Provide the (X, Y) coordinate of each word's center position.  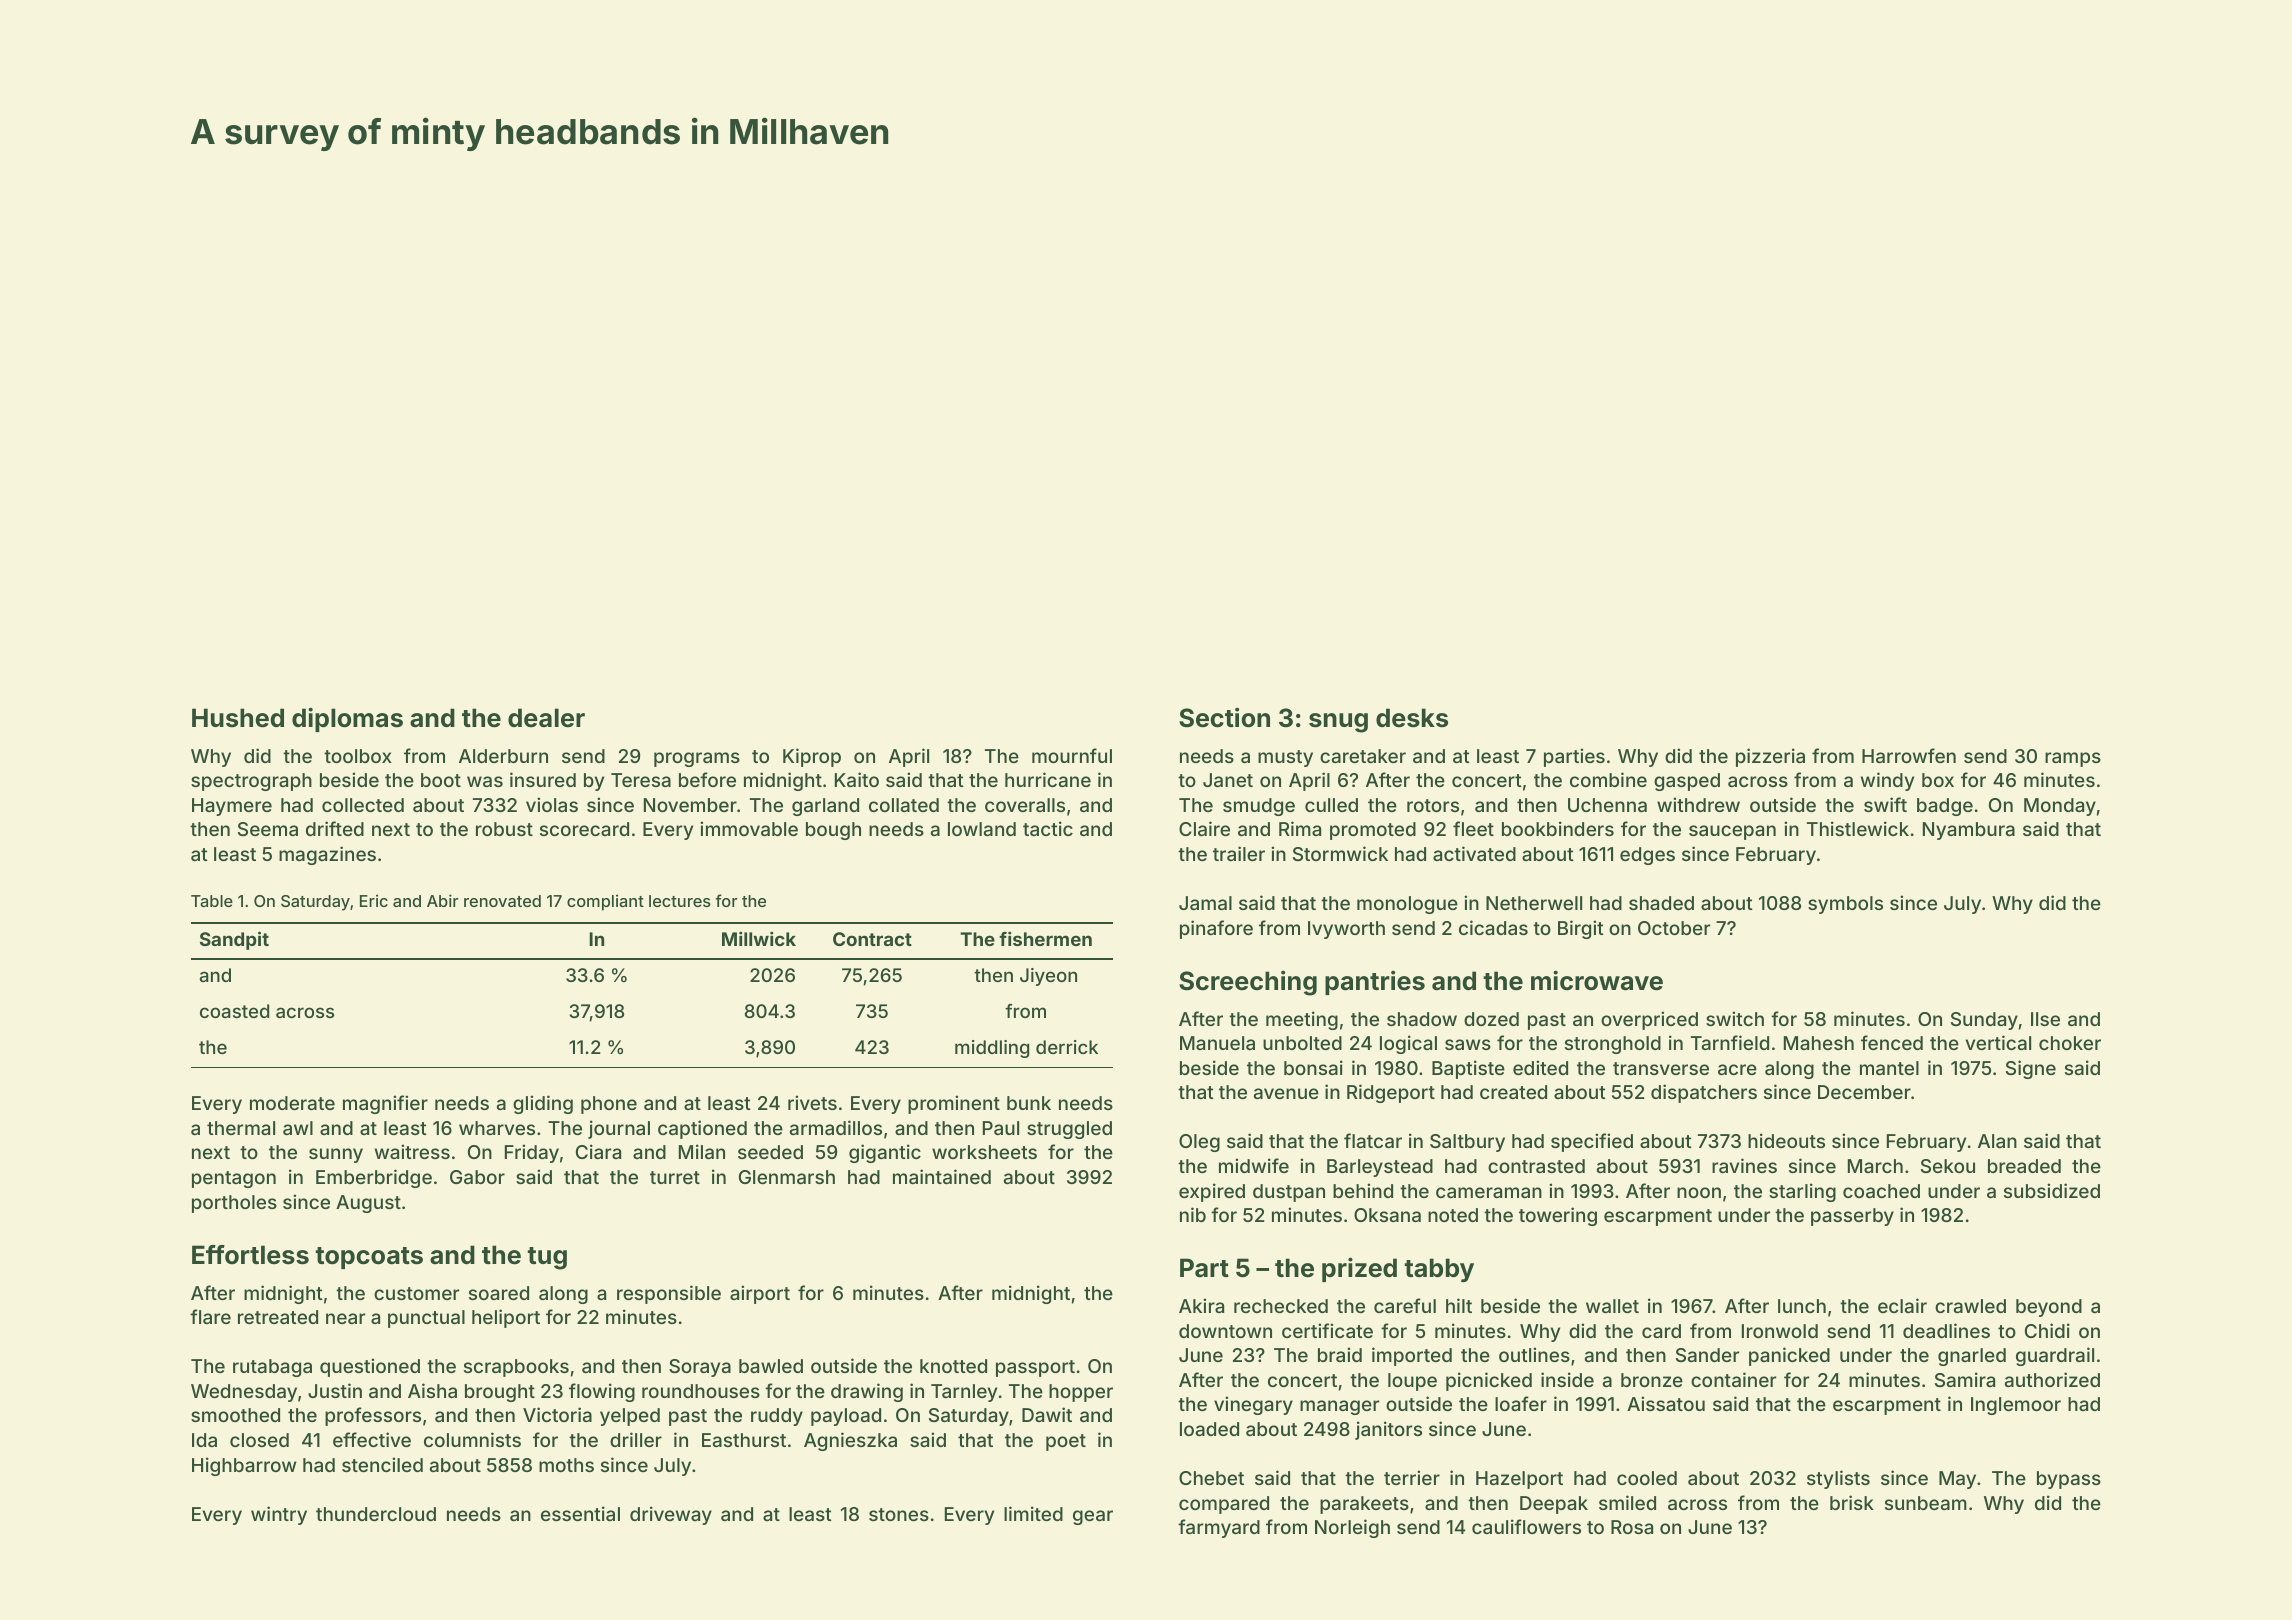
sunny (336, 1155)
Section (1224, 717)
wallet (1612, 1306)
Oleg (1199, 1143)
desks (1412, 718)
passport (1035, 1368)
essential (580, 1513)
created (1513, 1092)
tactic (1048, 828)
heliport (506, 1318)
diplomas (347, 719)
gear (1093, 1517)
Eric (374, 900)
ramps (2073, 759)
